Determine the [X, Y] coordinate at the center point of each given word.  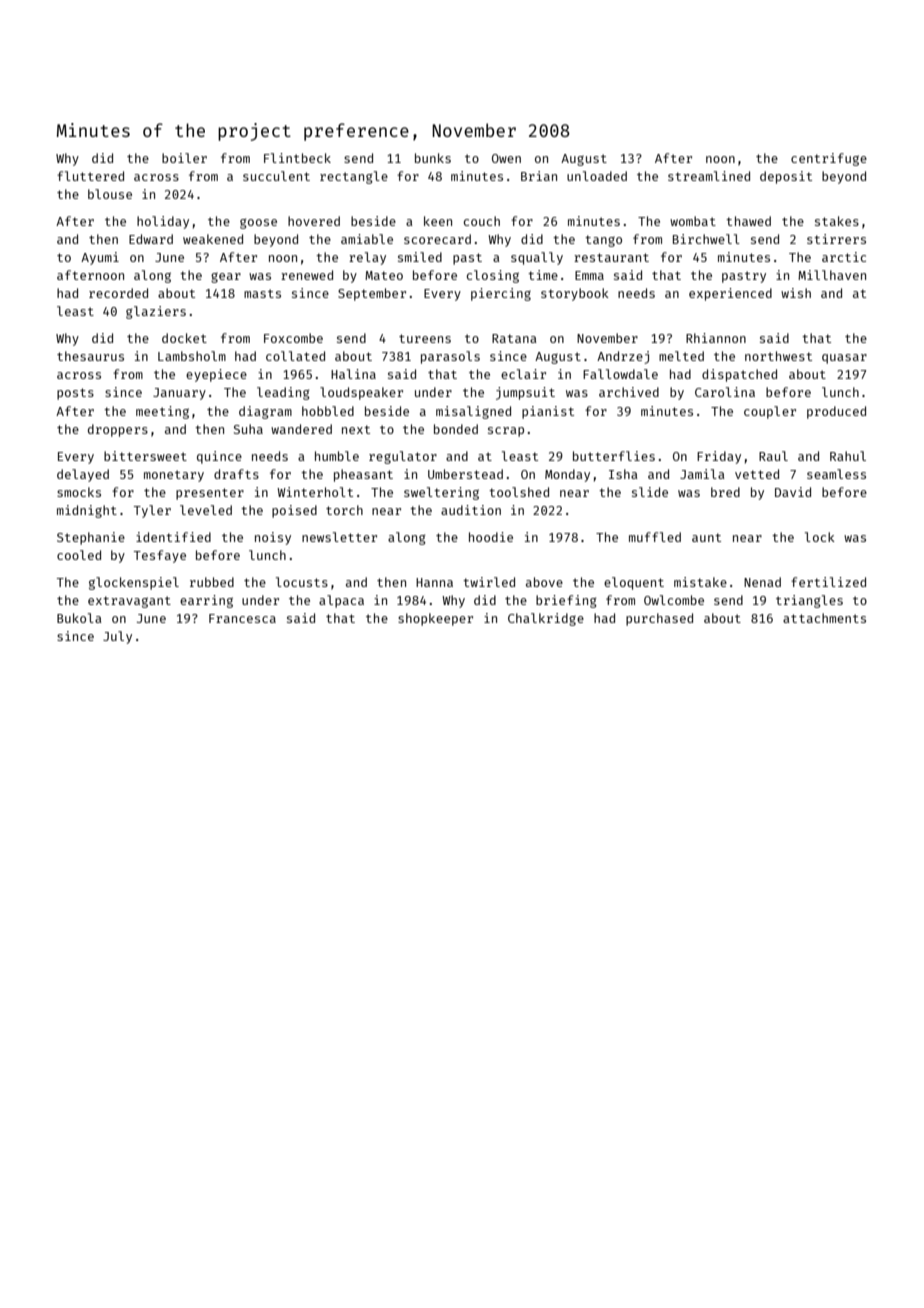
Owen [506, 158]
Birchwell [706, 239]
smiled [420, 257]
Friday [719, 457]
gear [226, 278]
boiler [184, 158]
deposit [786, 177]
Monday [567, 475]
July [117, 637]
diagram [265, 412]
